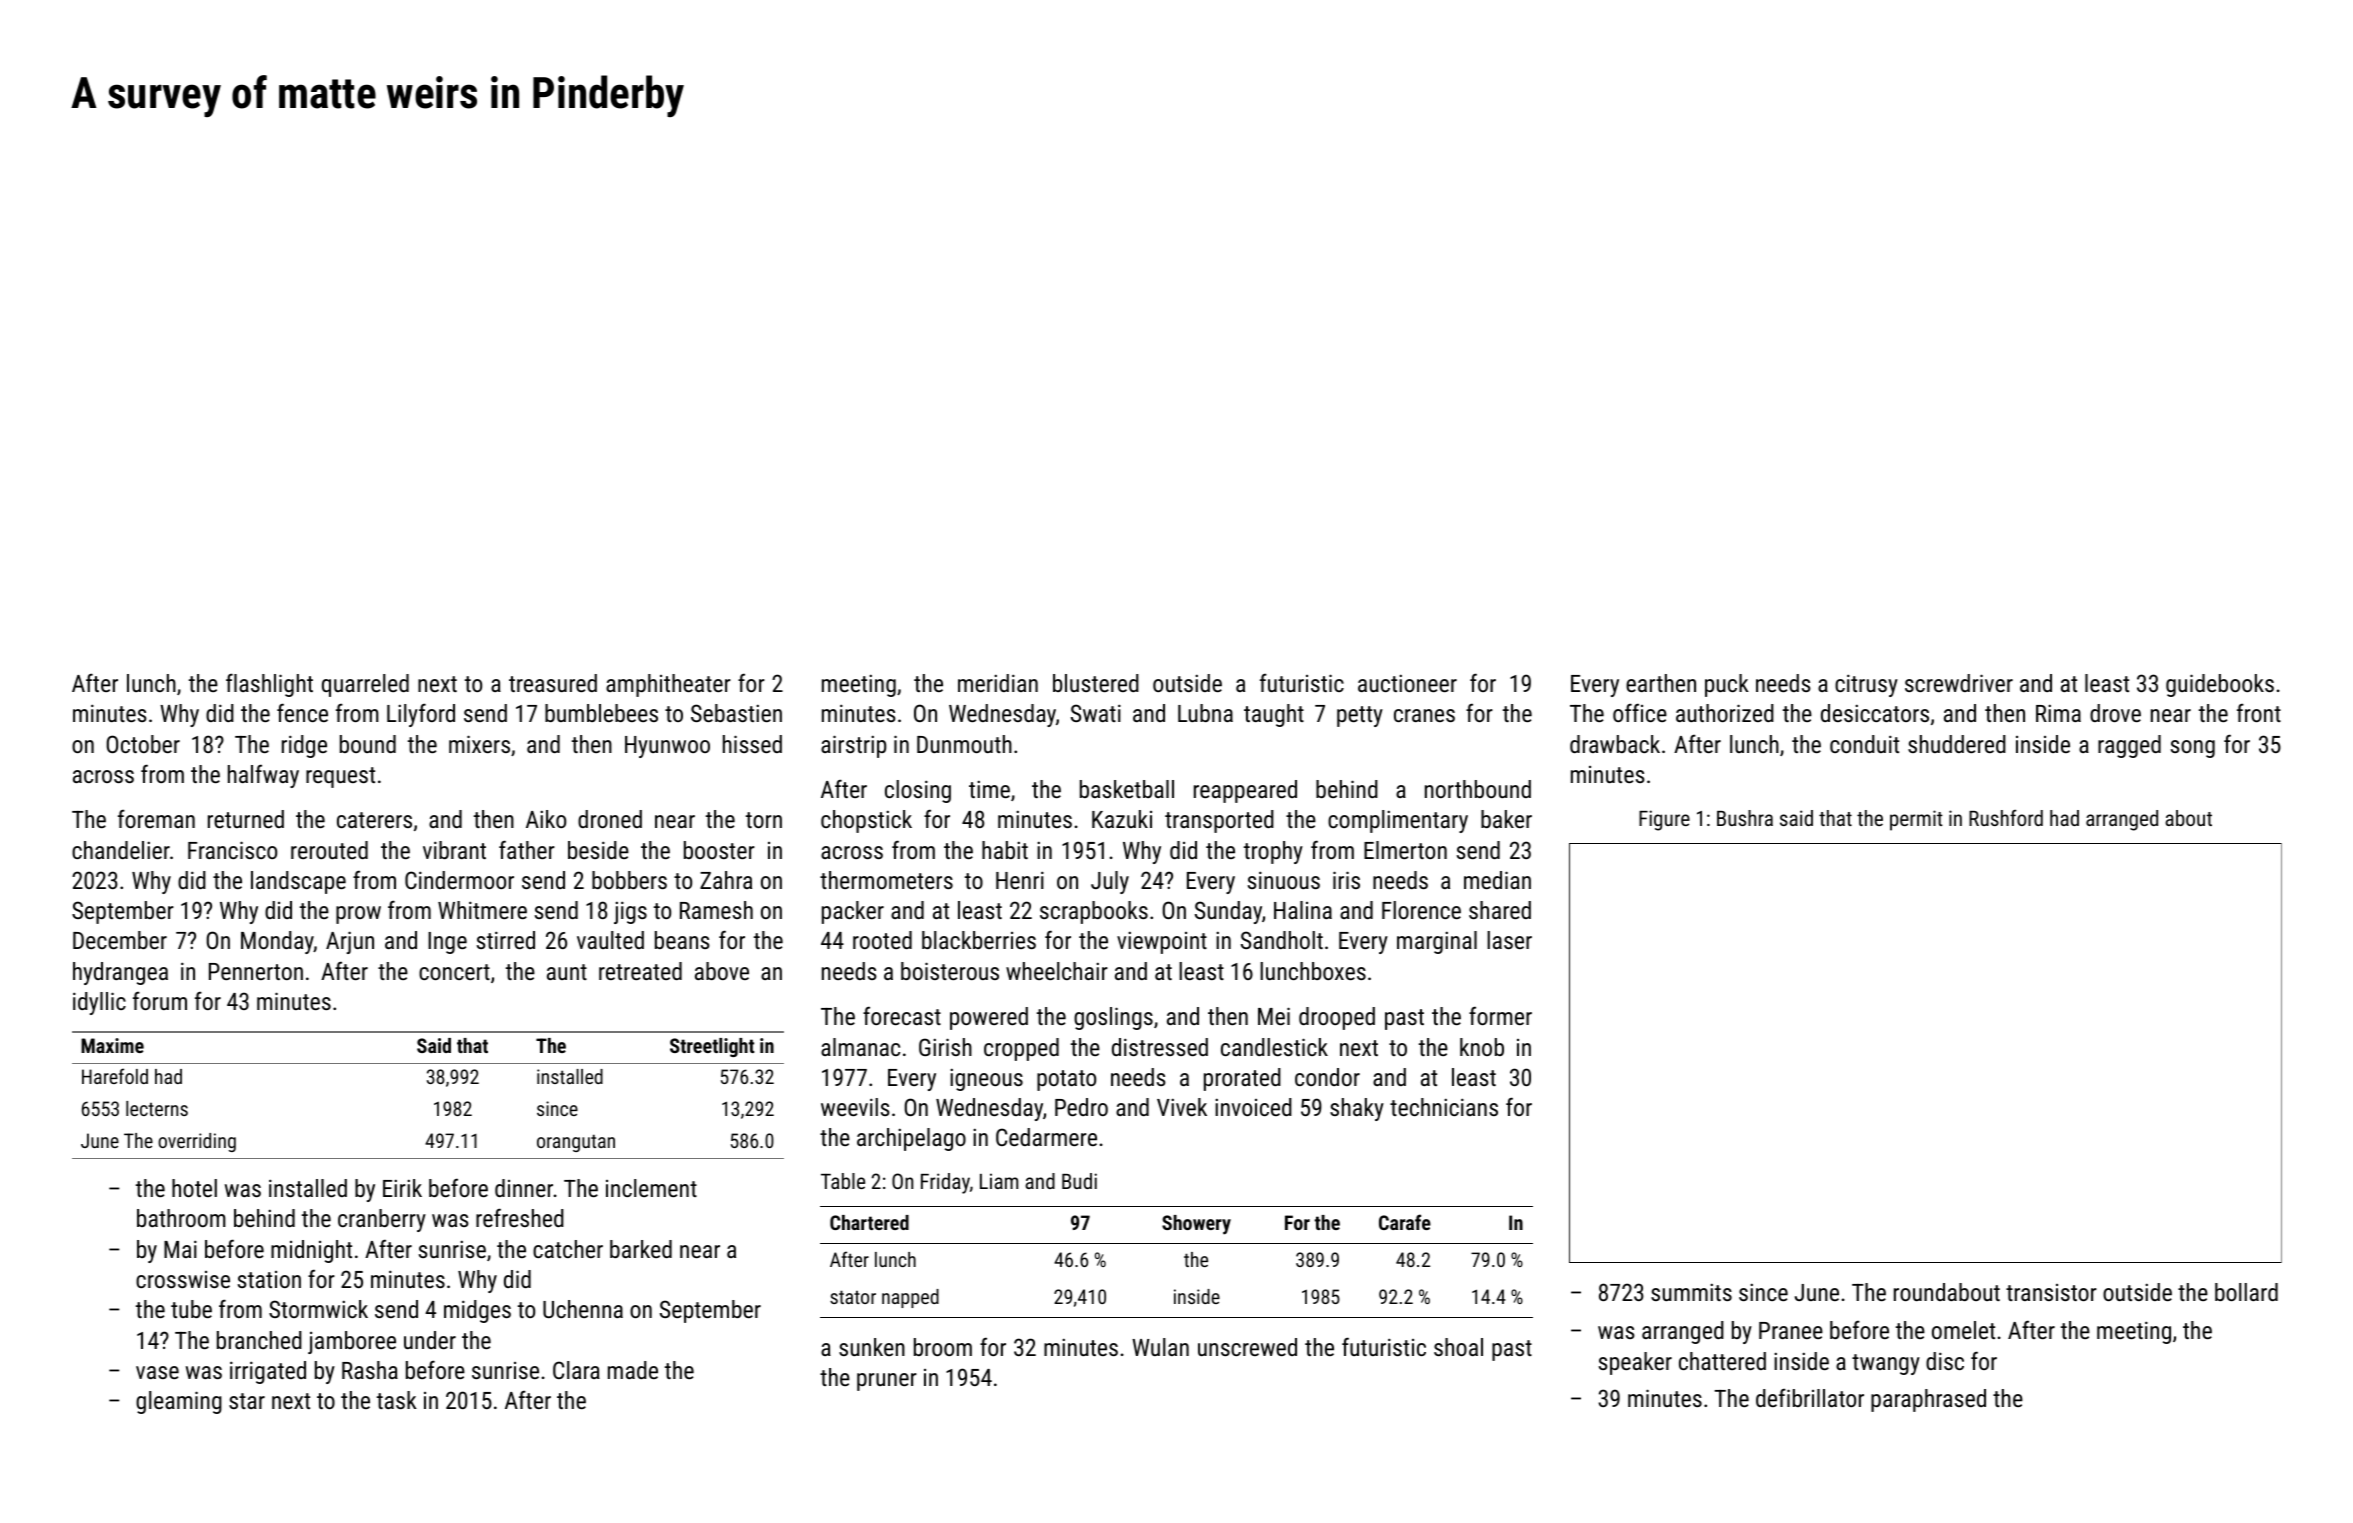 The image size is (2353, 1523). Describe the element at coordinates (668, 685) in the image. I see `amphitheater` at that location.
